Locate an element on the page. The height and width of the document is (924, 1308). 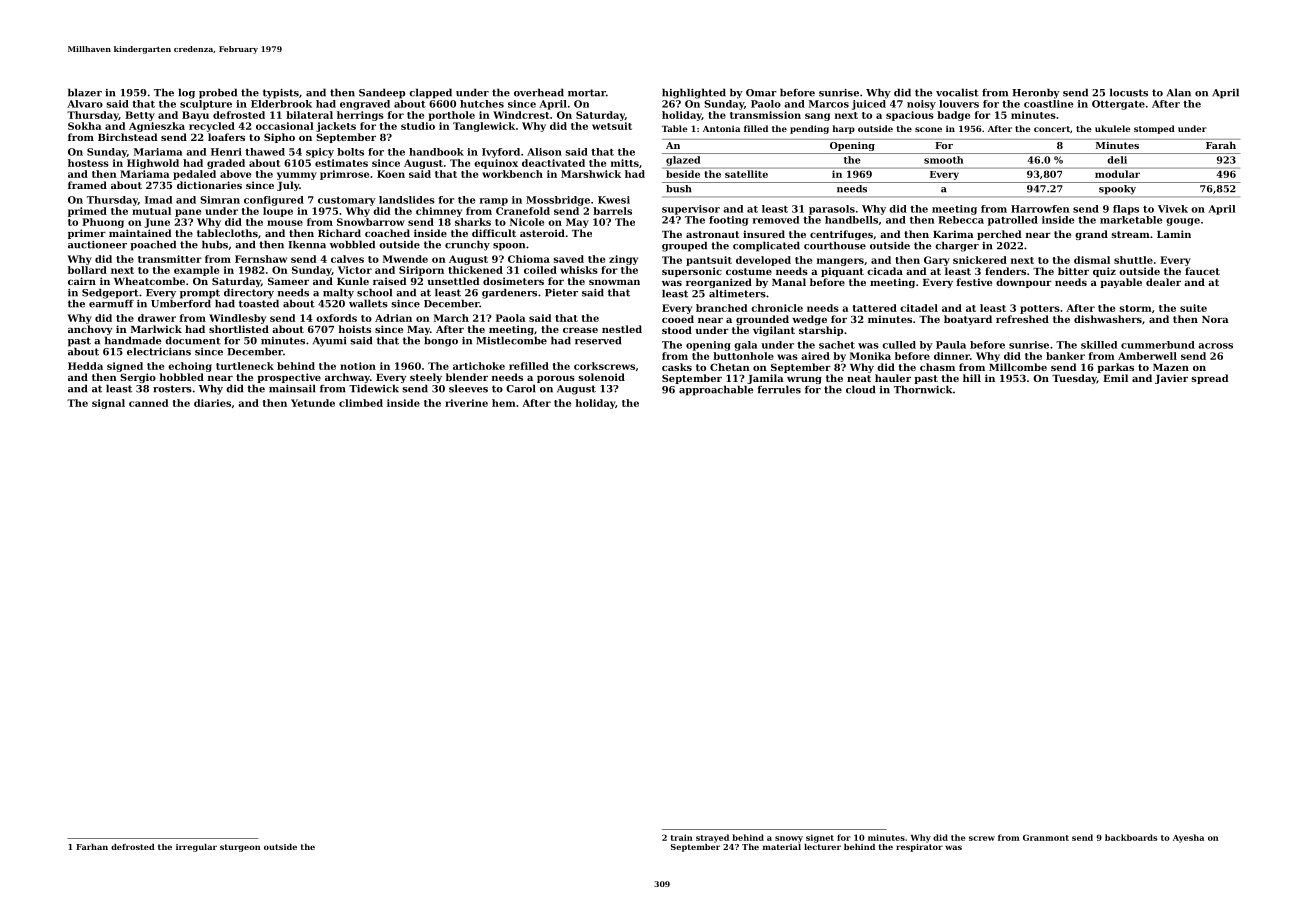
Farhan is located at coordinates (92, 847).
